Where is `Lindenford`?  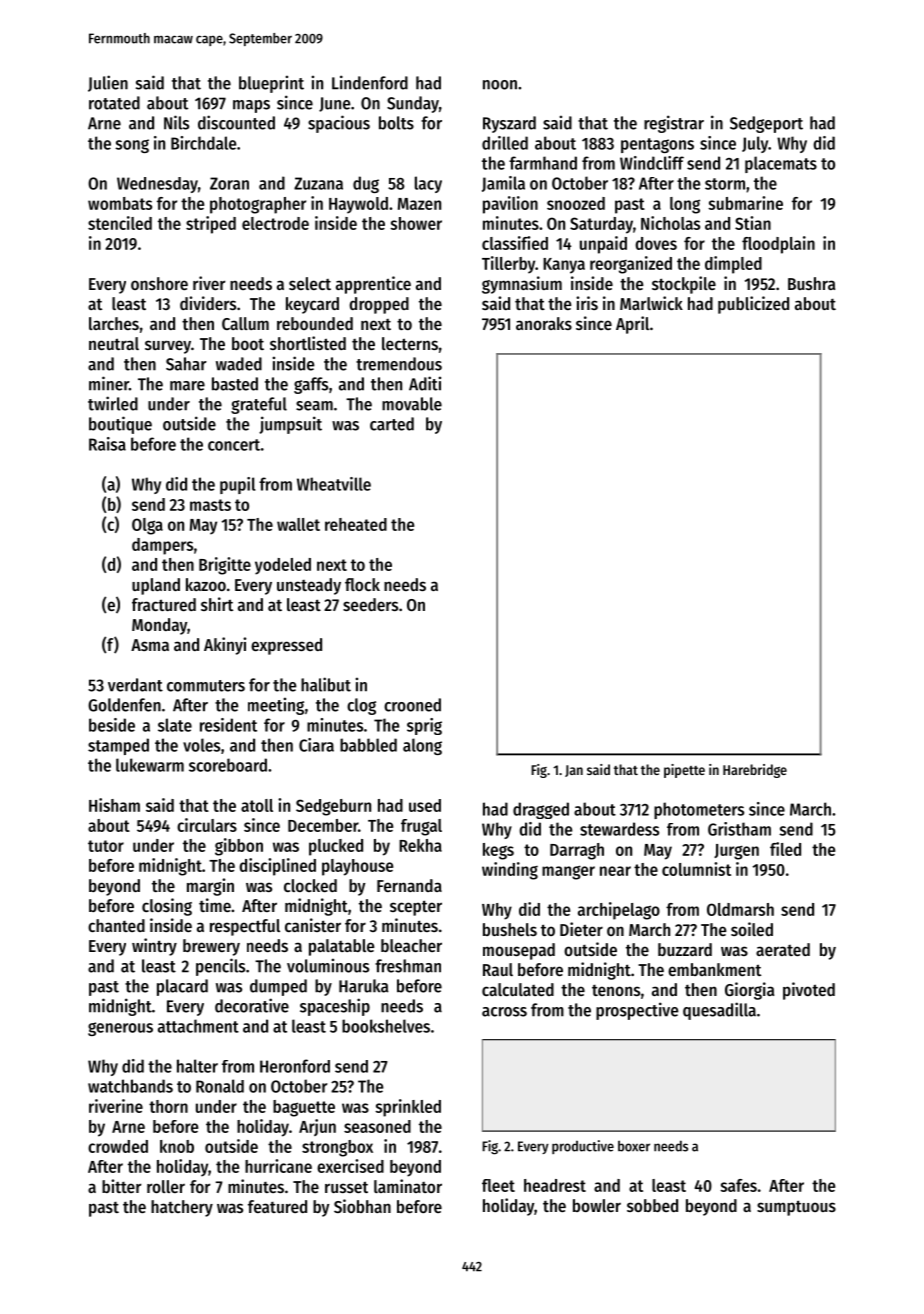
Lindenford is located at coordinates (370, 82).
